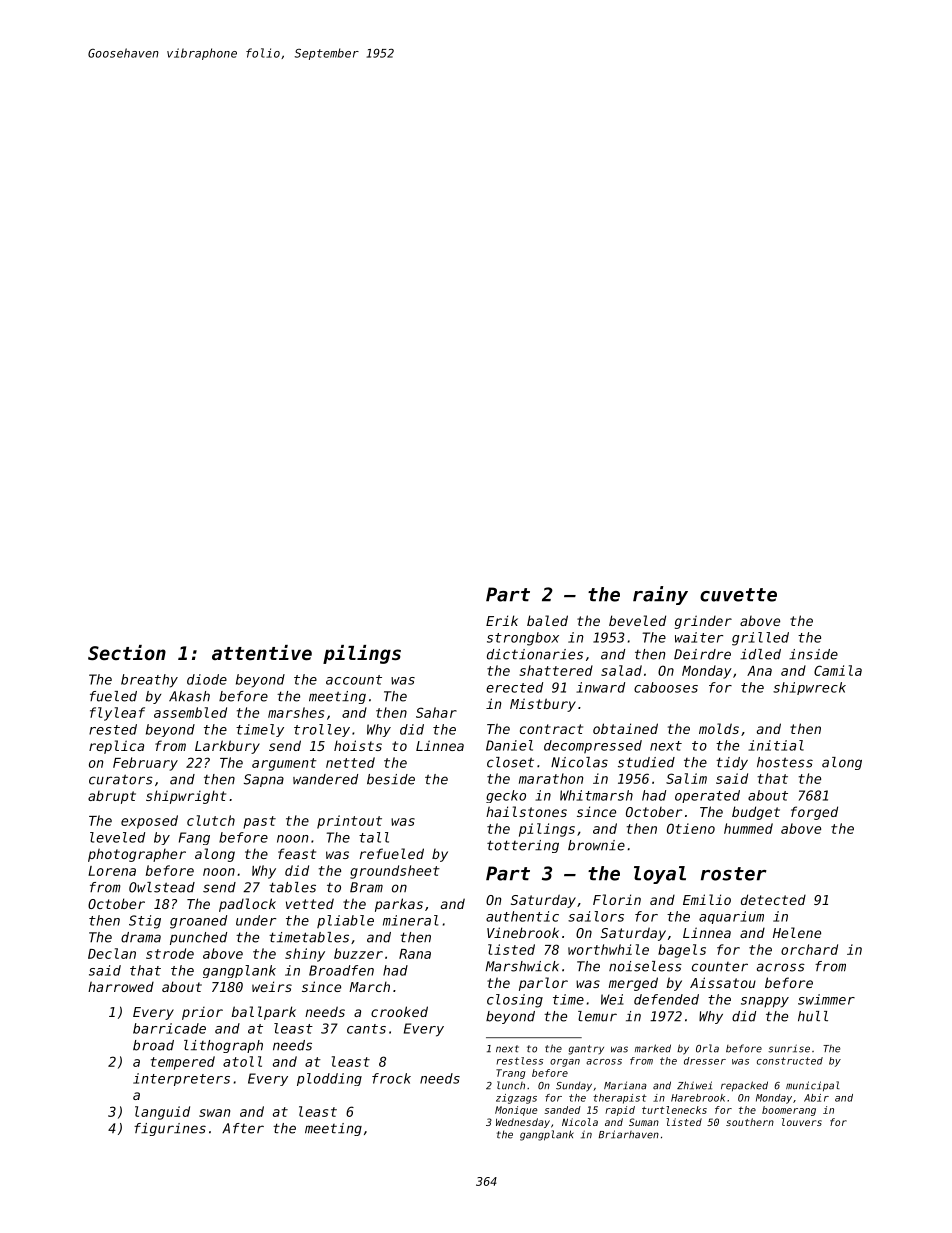 Image resolution: width=952 pixels, height=1233 pixels. Describe the element at coordinates (509, 745) in the screenshot. I see `Daniel` at that location.
